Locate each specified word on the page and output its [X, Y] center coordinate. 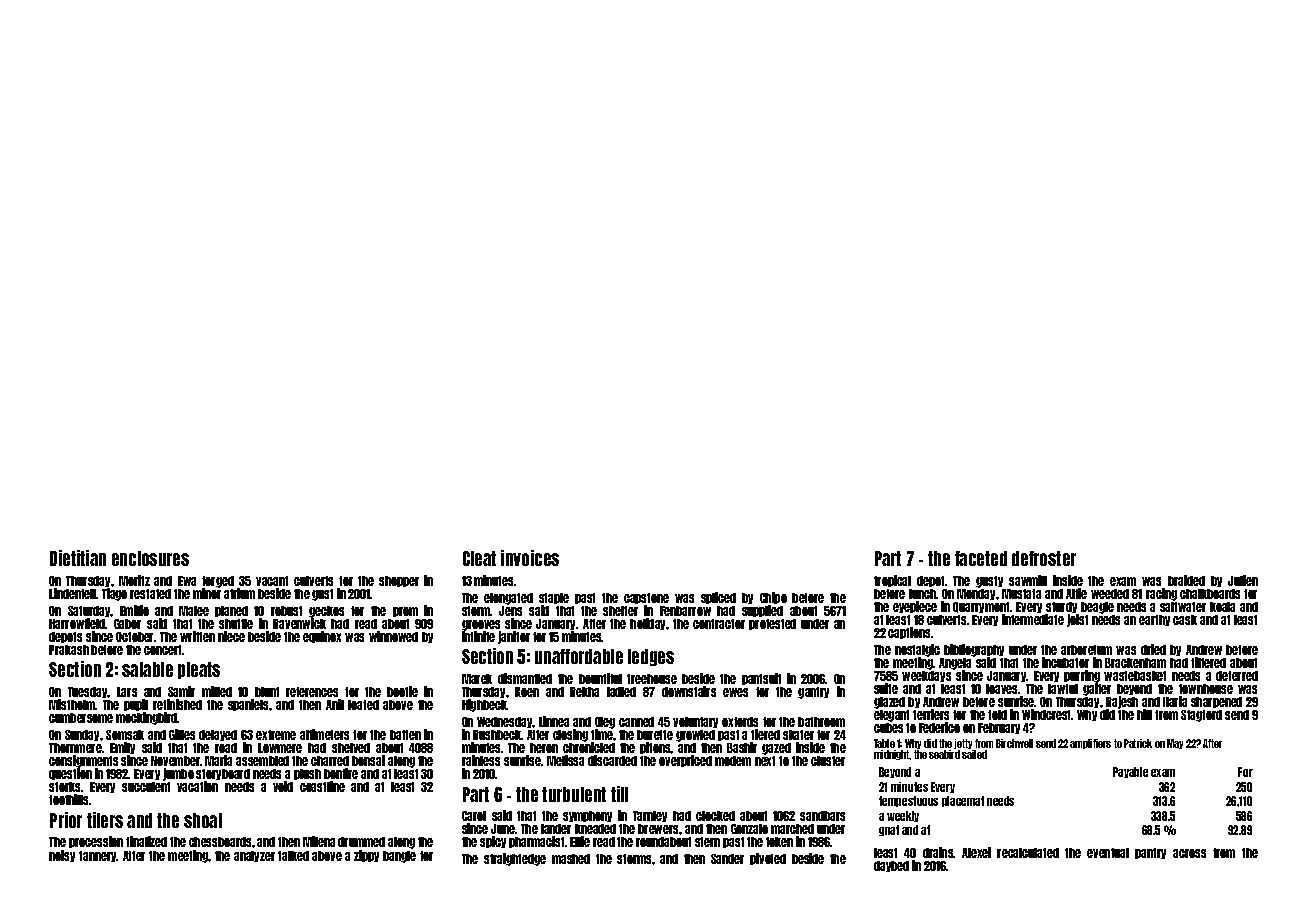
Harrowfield [77, 623]
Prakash [69, 650]
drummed [361, 842]
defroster [1044, 558]
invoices [530, 558]
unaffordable [579, 656]
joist [1077, 620]
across [1189, 853]
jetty [963, 744]
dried [1153, 649]
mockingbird [147, 718]
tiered [765, 734]
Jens [510, 611]
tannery [98, 856]
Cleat [479, 558]
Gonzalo [749, 829]
